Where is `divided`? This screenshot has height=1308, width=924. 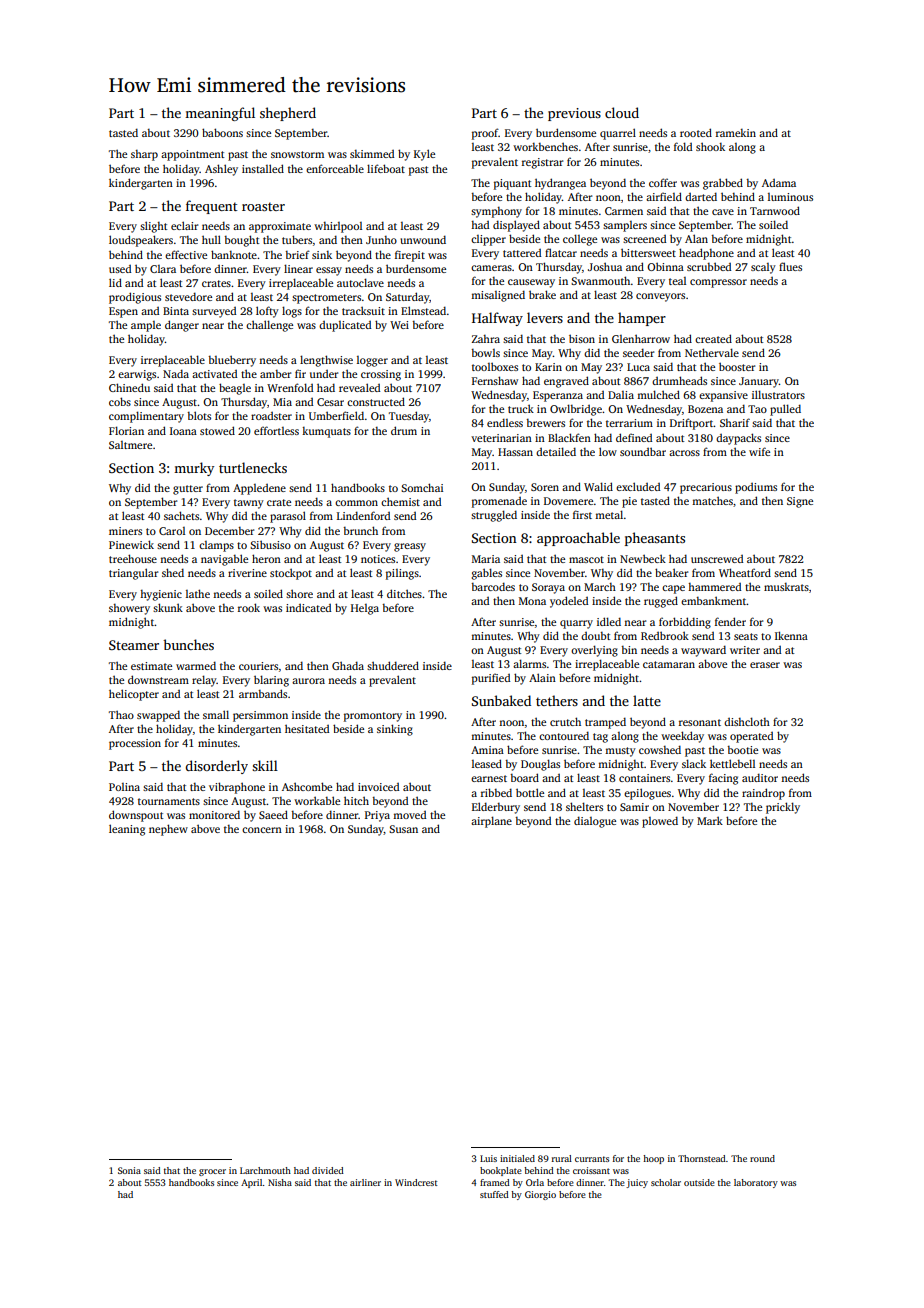
divided is located at coordinates (328, 1170).
